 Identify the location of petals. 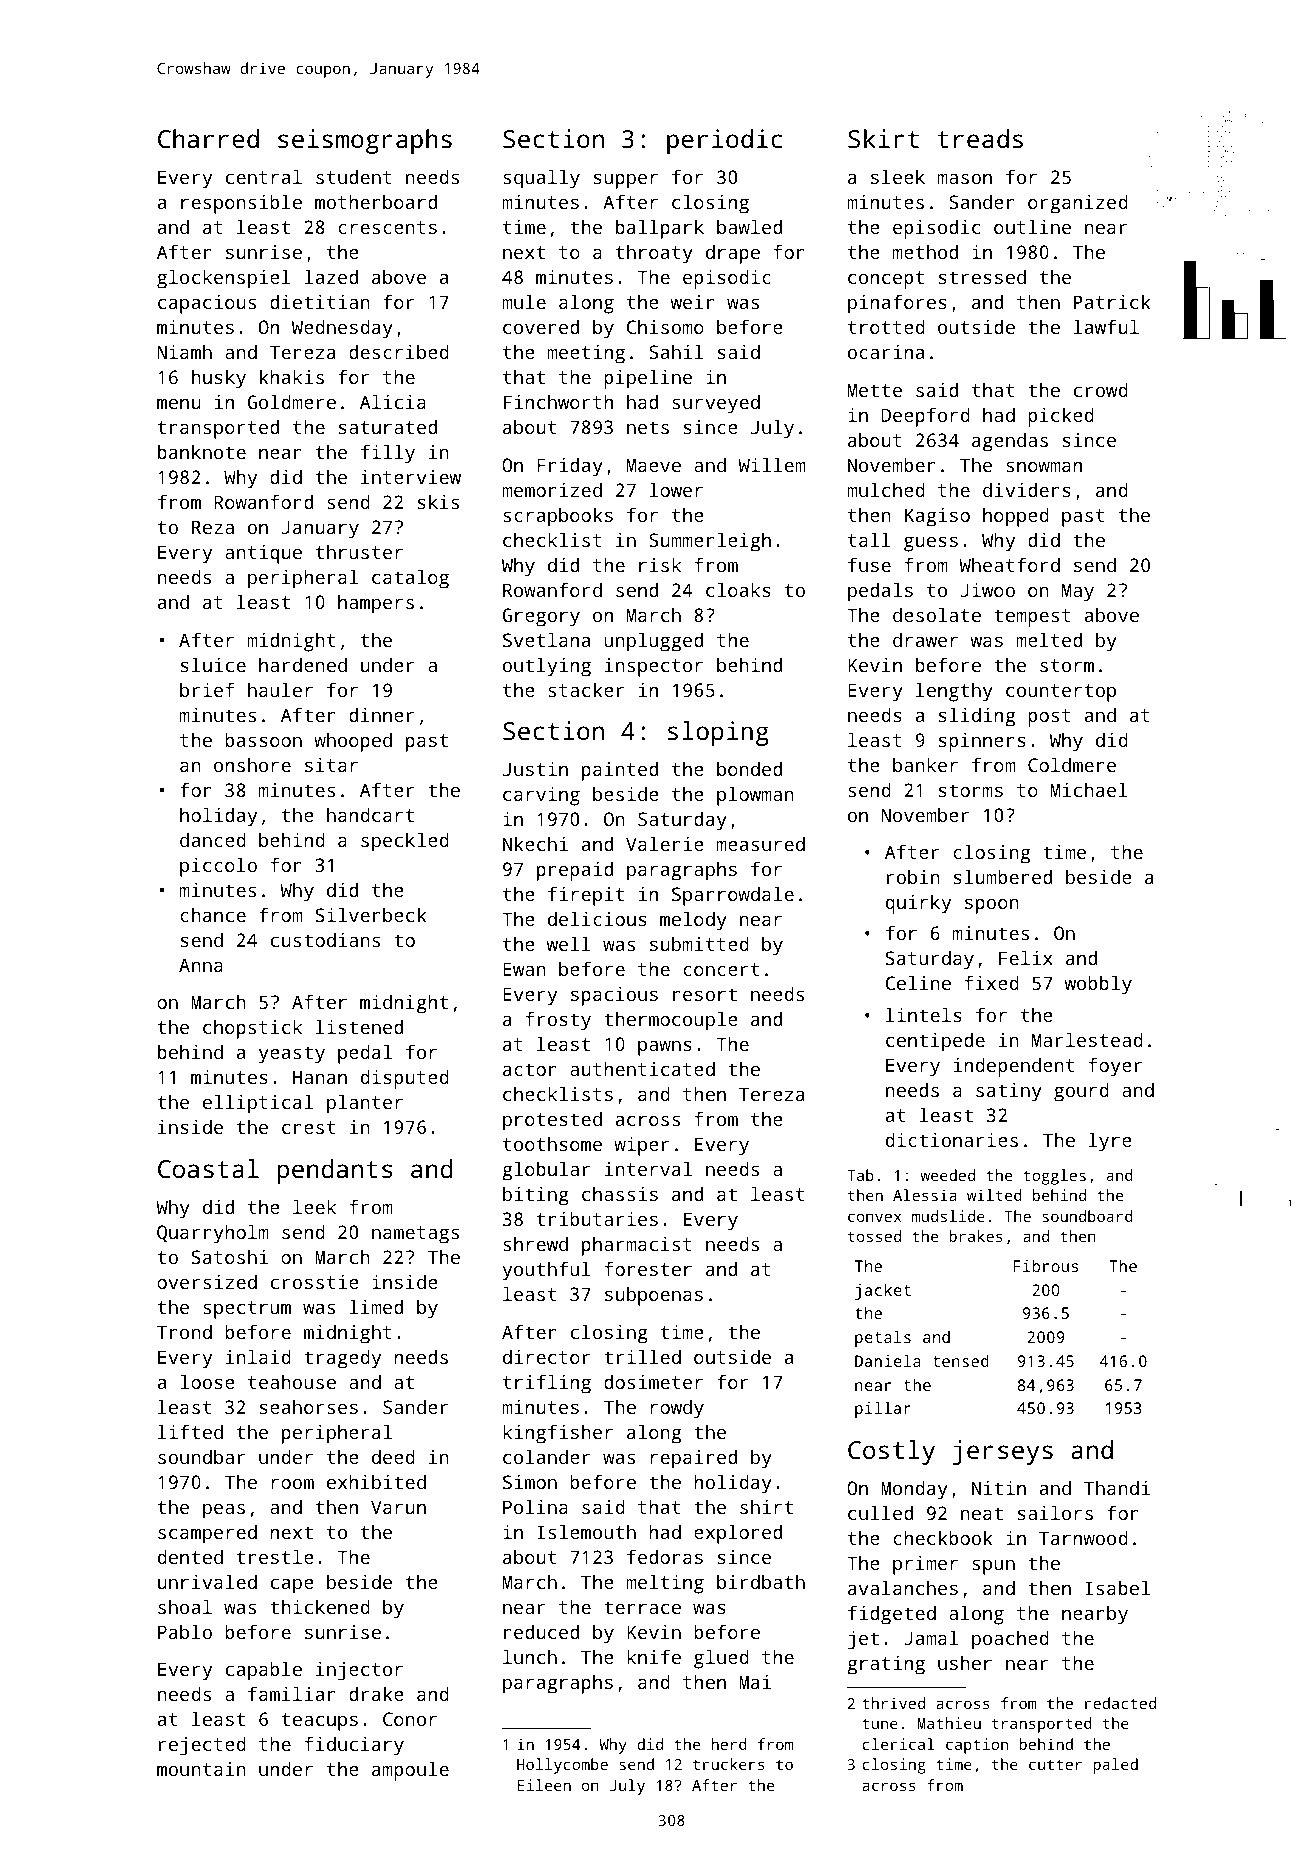
(883, 1338).
